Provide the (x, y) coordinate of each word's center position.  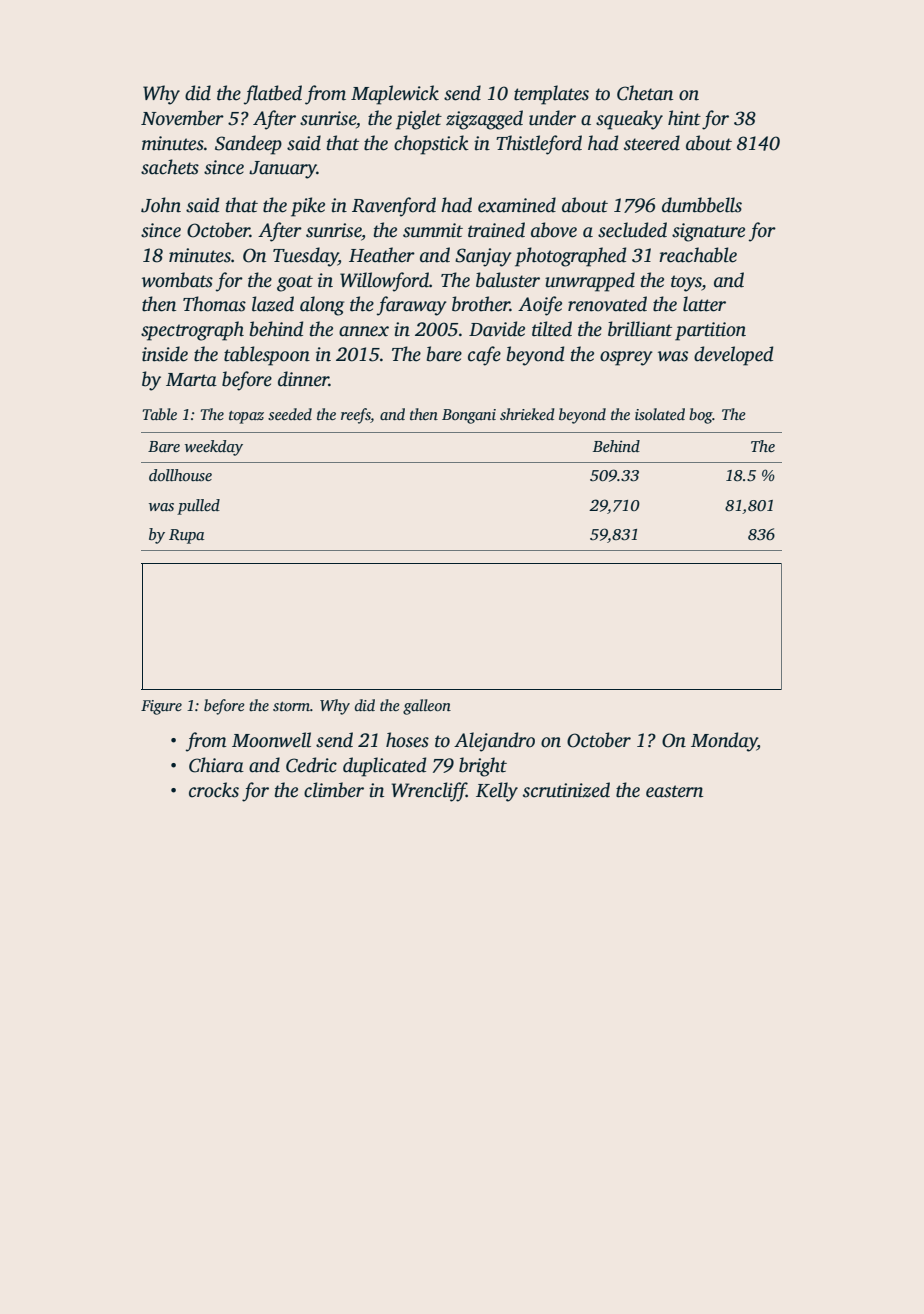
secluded (632, 230)
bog (701, 416)
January (283, 170)
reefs (356, 416)
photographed (570, 257)
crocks (214, 790)
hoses (407, 740)
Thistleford (539, 145)
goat (295, 283)
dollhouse (180, 475)
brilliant (640, 329)
